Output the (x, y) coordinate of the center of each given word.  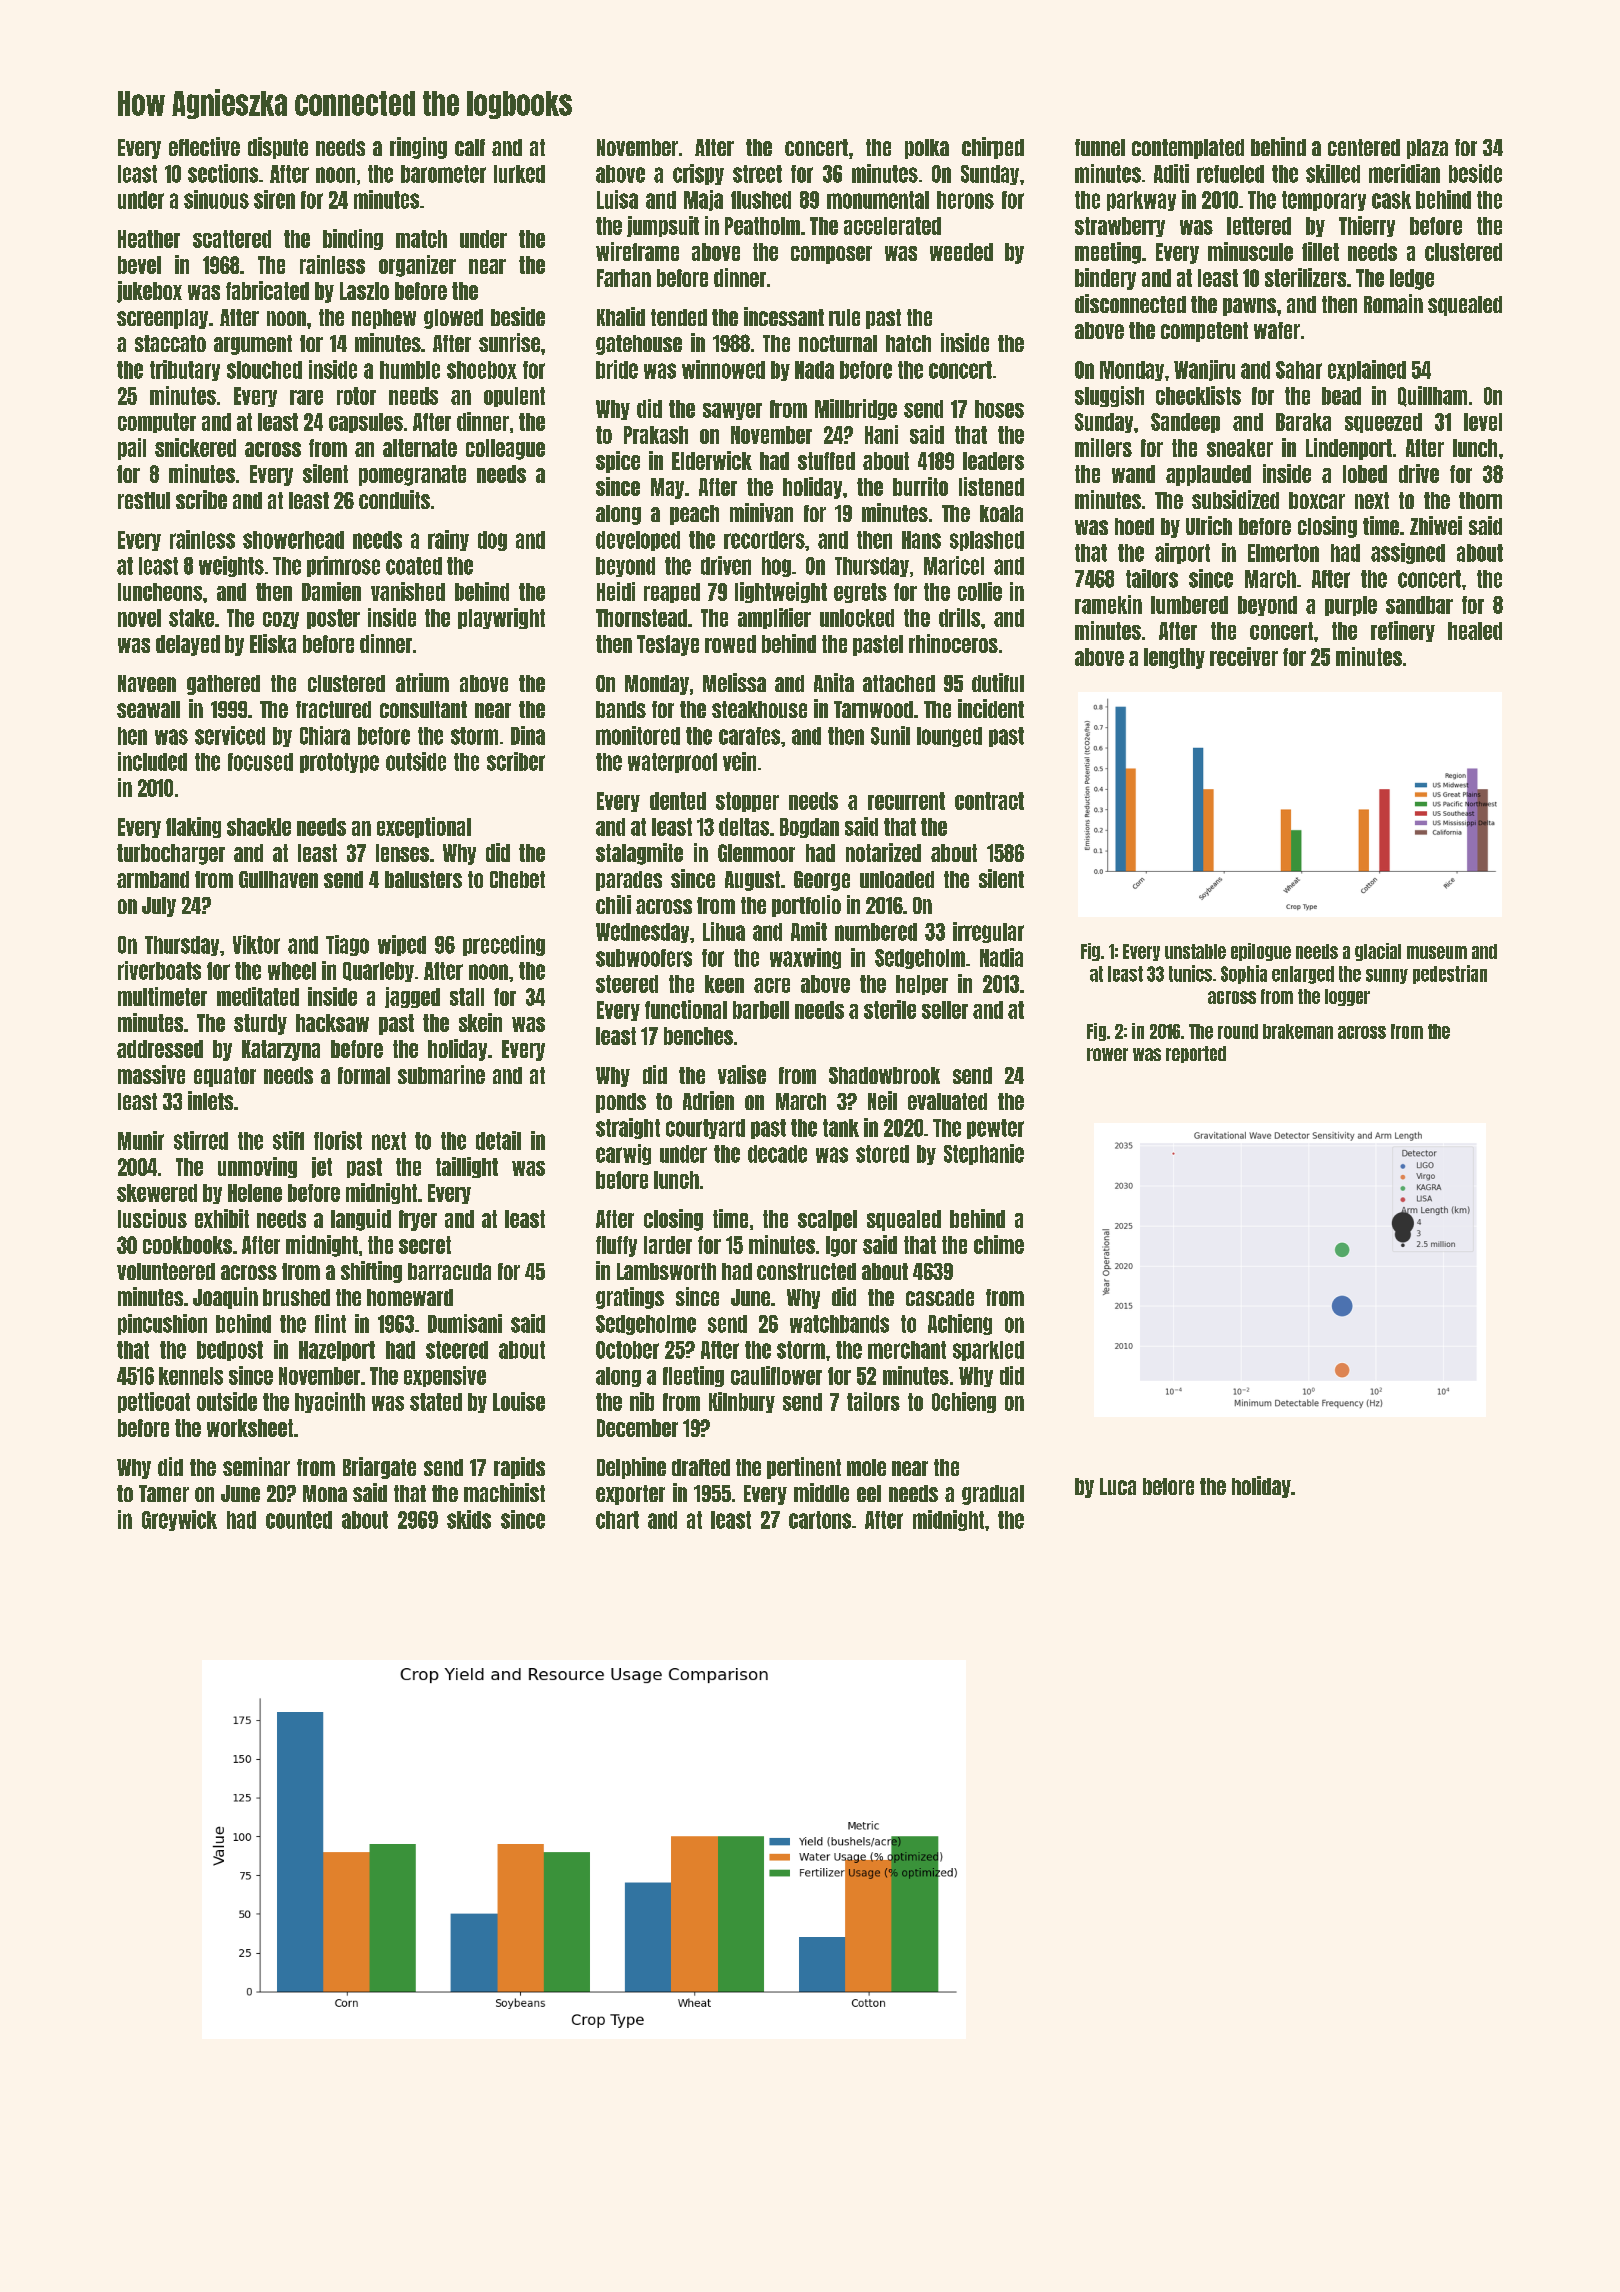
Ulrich (1209, 525)
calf (470, 147)
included (152, 761)
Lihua (724, 931)
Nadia (1001, 957)
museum (1437, 952)
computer (157, 423)
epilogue (1261, 952)
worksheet (250, 1428)
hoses (999, 409)
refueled (1230, 174)
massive (151, 1074)
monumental (878, 200)
